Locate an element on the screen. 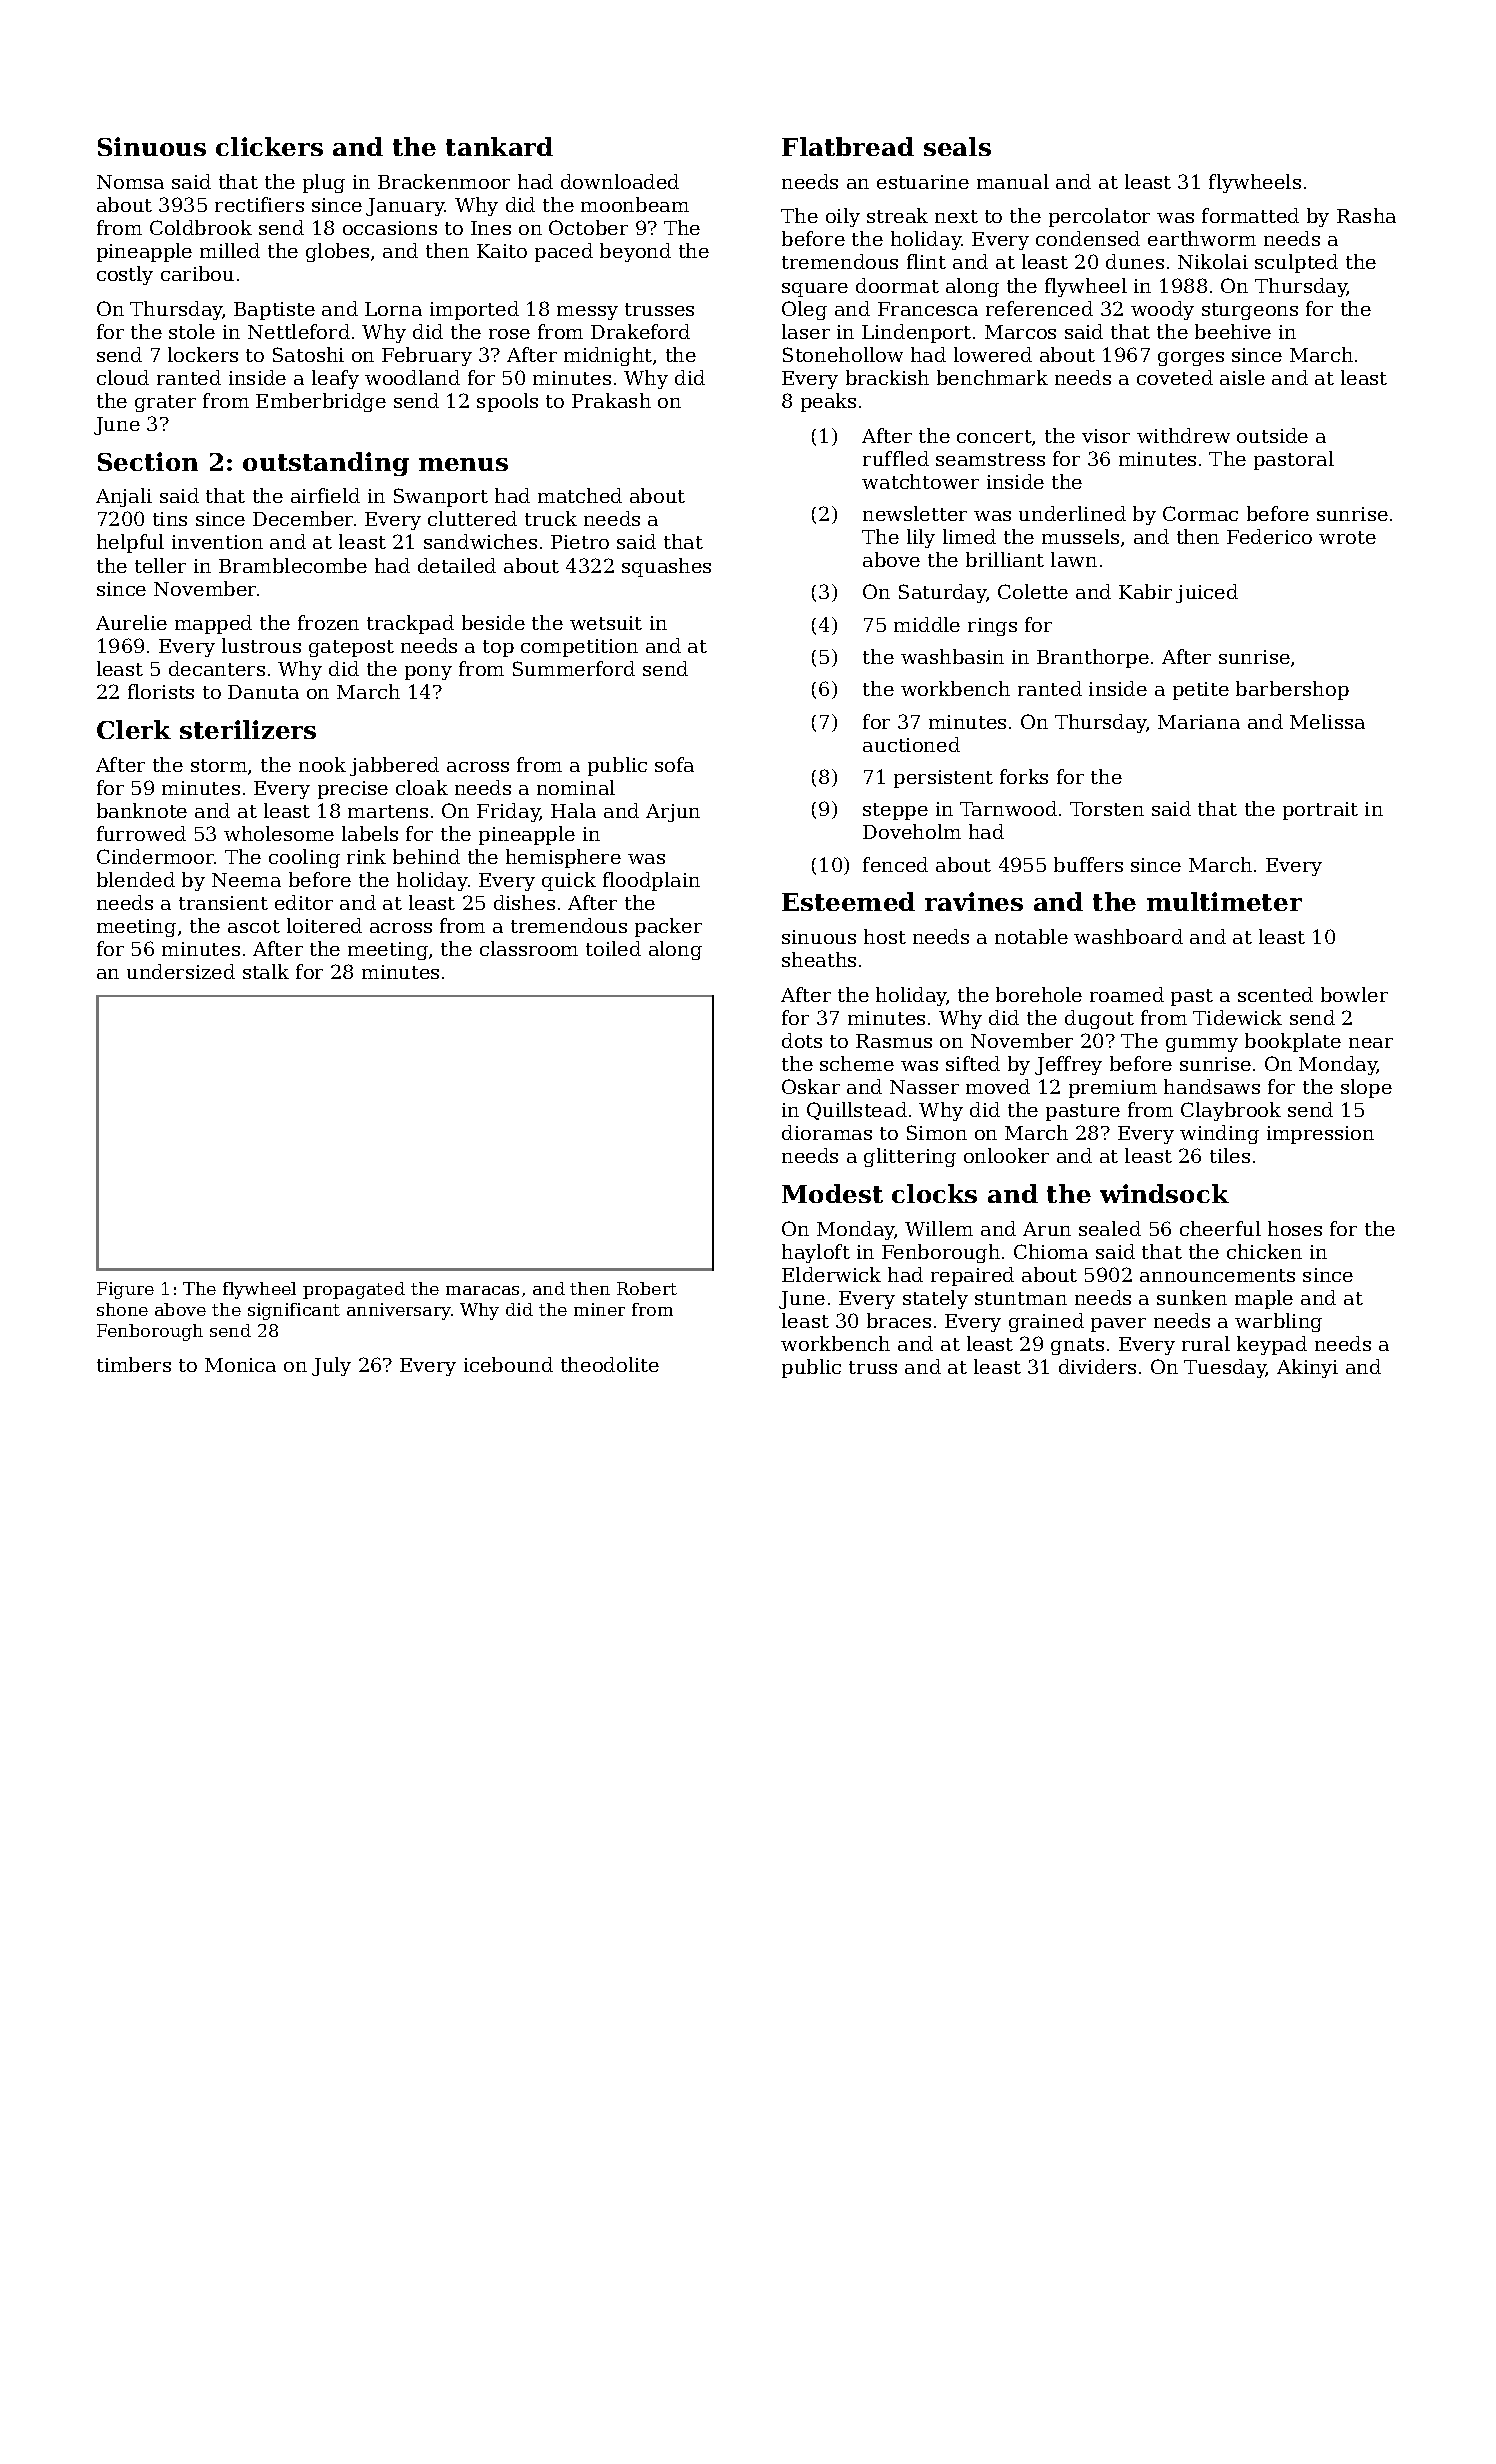  Rasha is located at coordinates (1366, 215).
